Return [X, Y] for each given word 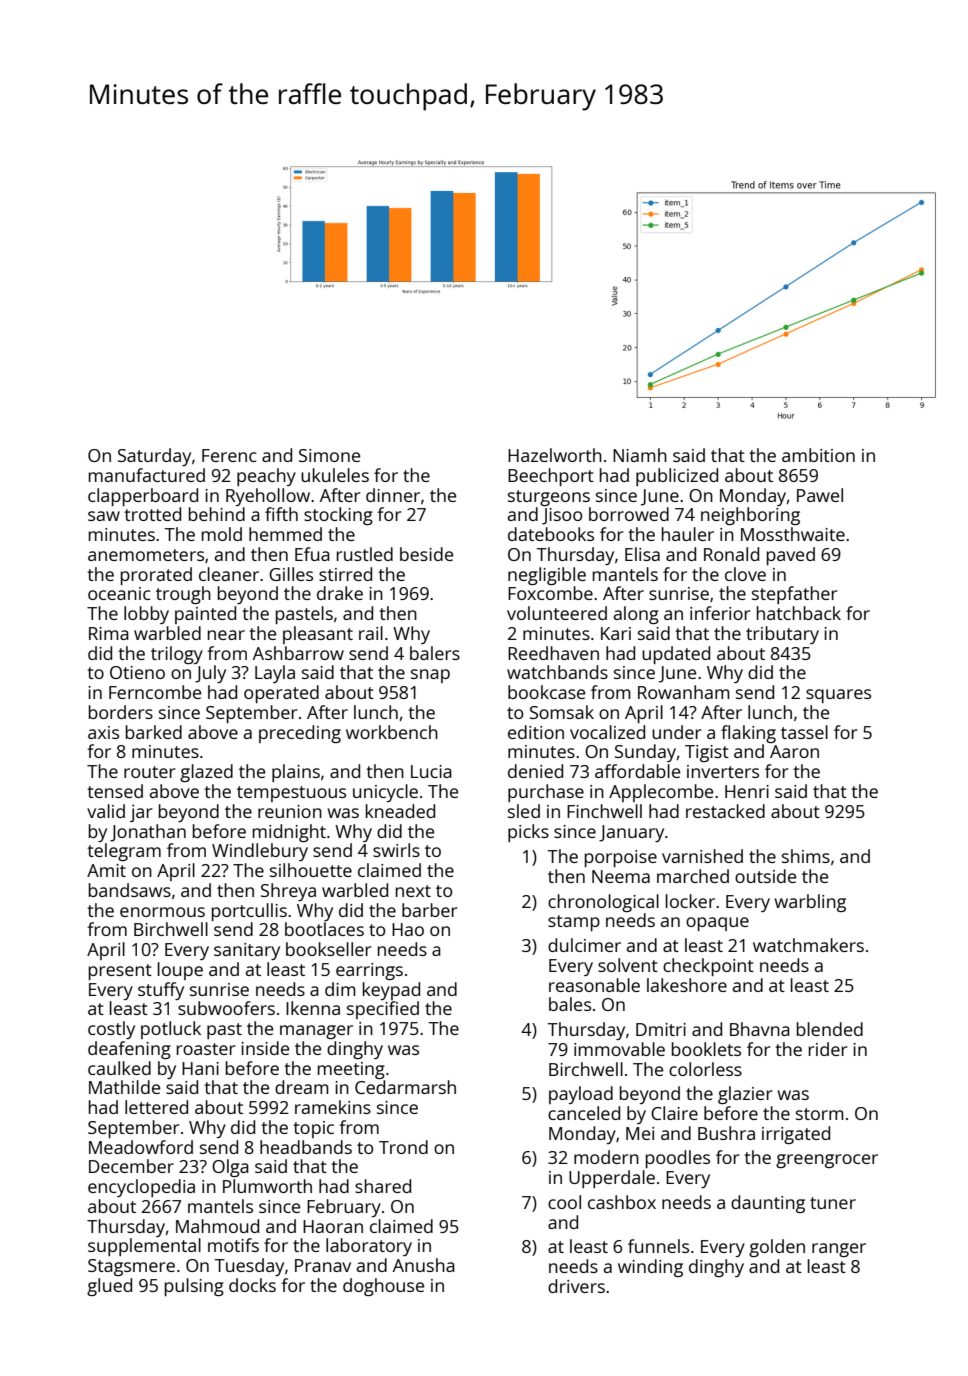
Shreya [288, 892]
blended [830, 1029]
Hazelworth [555, 455]
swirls [396, 850]
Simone [329, 455]
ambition [818, 455]
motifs [233, 1245]
